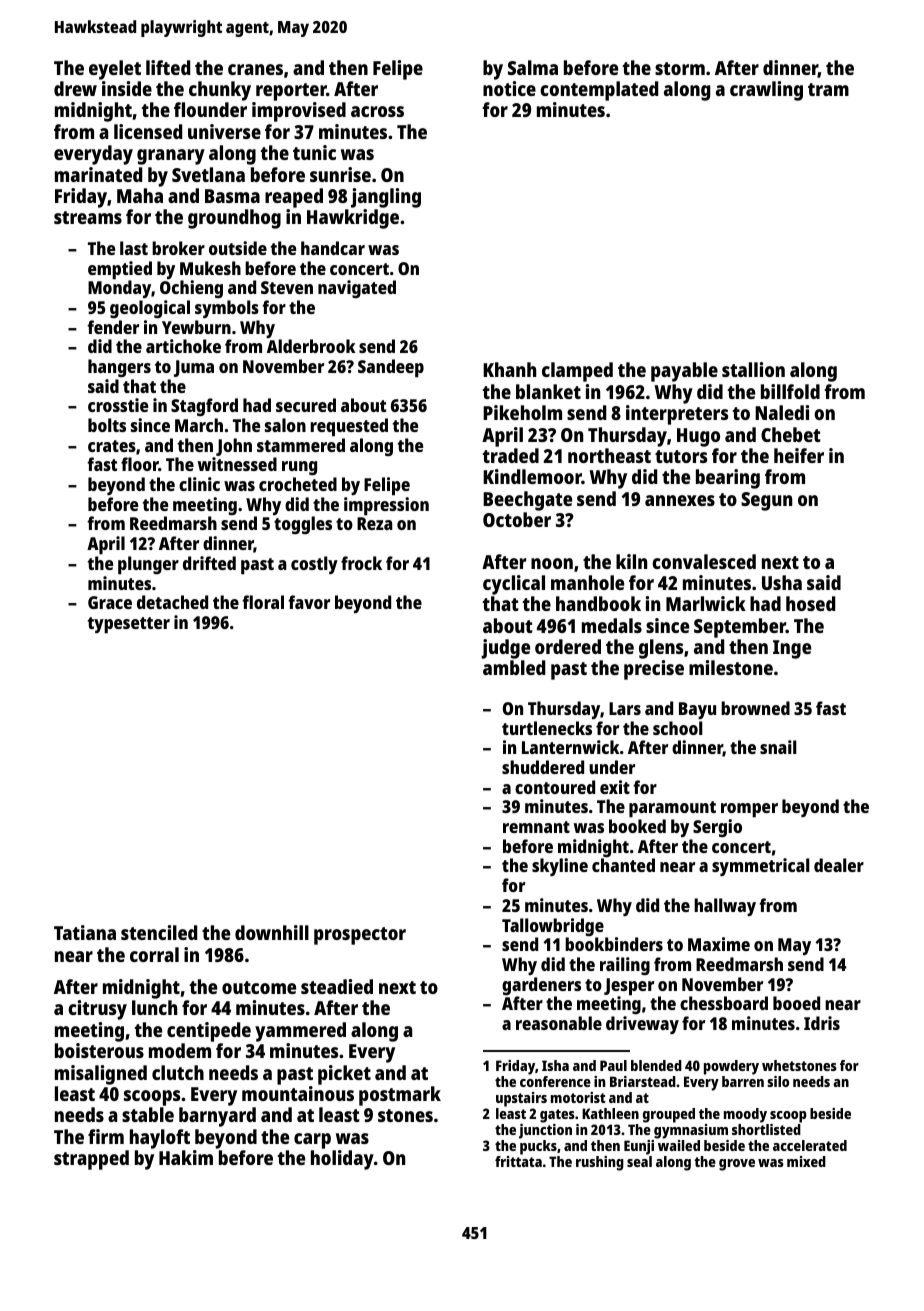 The image size is (924, 1311). I want to click on floral, so click(263, 602).
